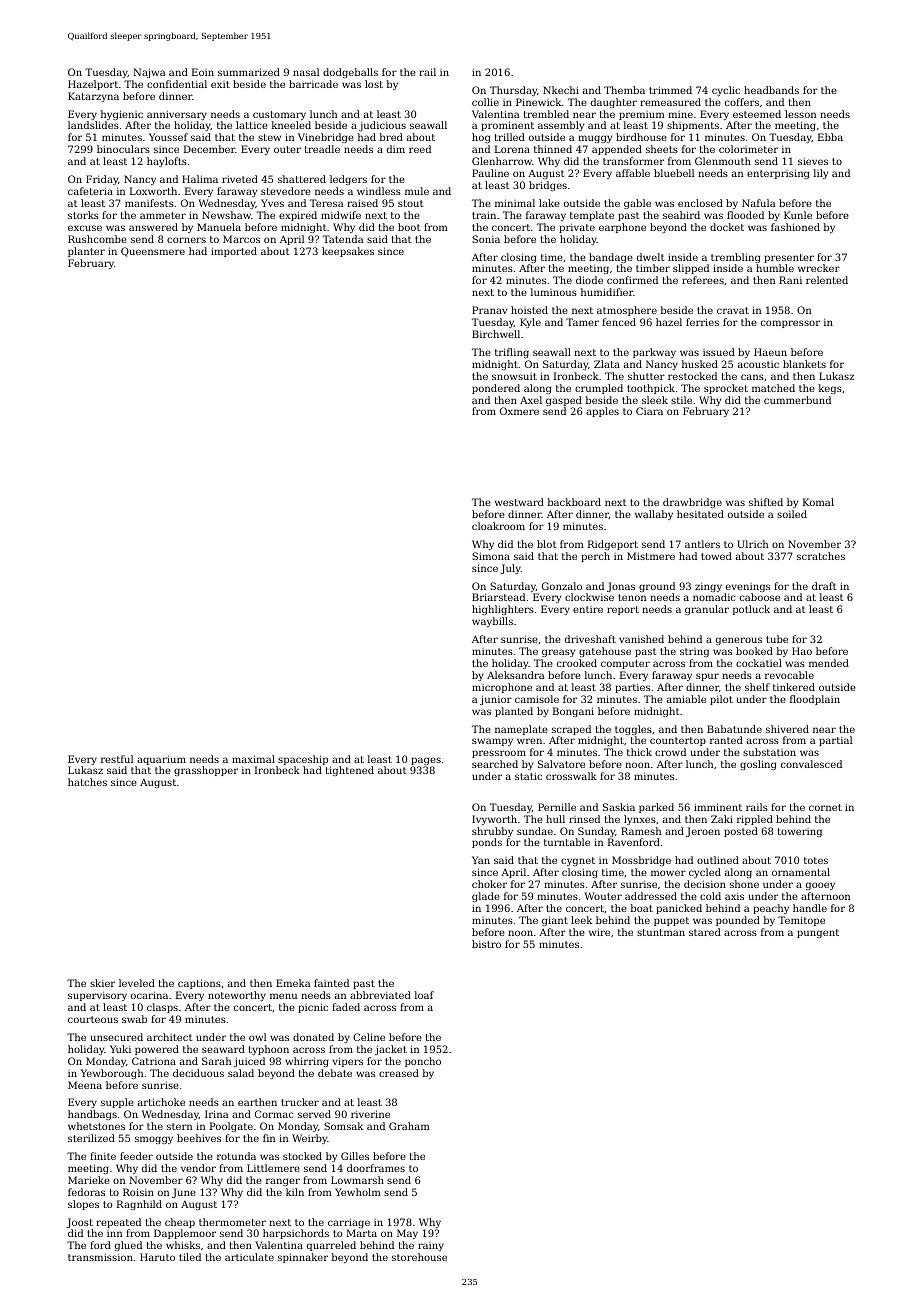 Image resolution: width=924 pixels, height=1308 pixels. What do you see at coordinates (85, 228) in the image?
I see `excuse` at bounding box center [85, 228].
